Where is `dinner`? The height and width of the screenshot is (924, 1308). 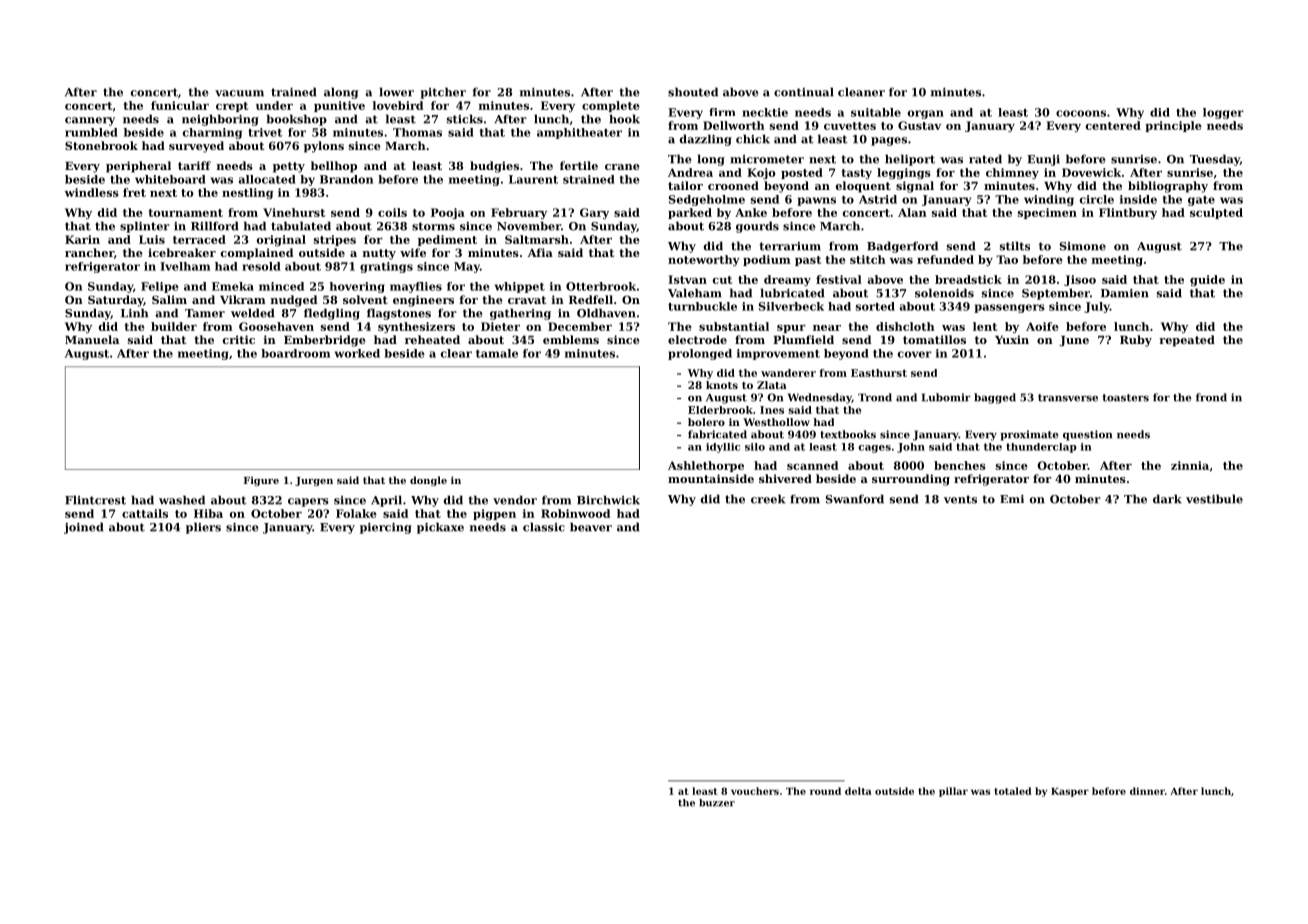
dinner is located at coordinates (1147, 791).
